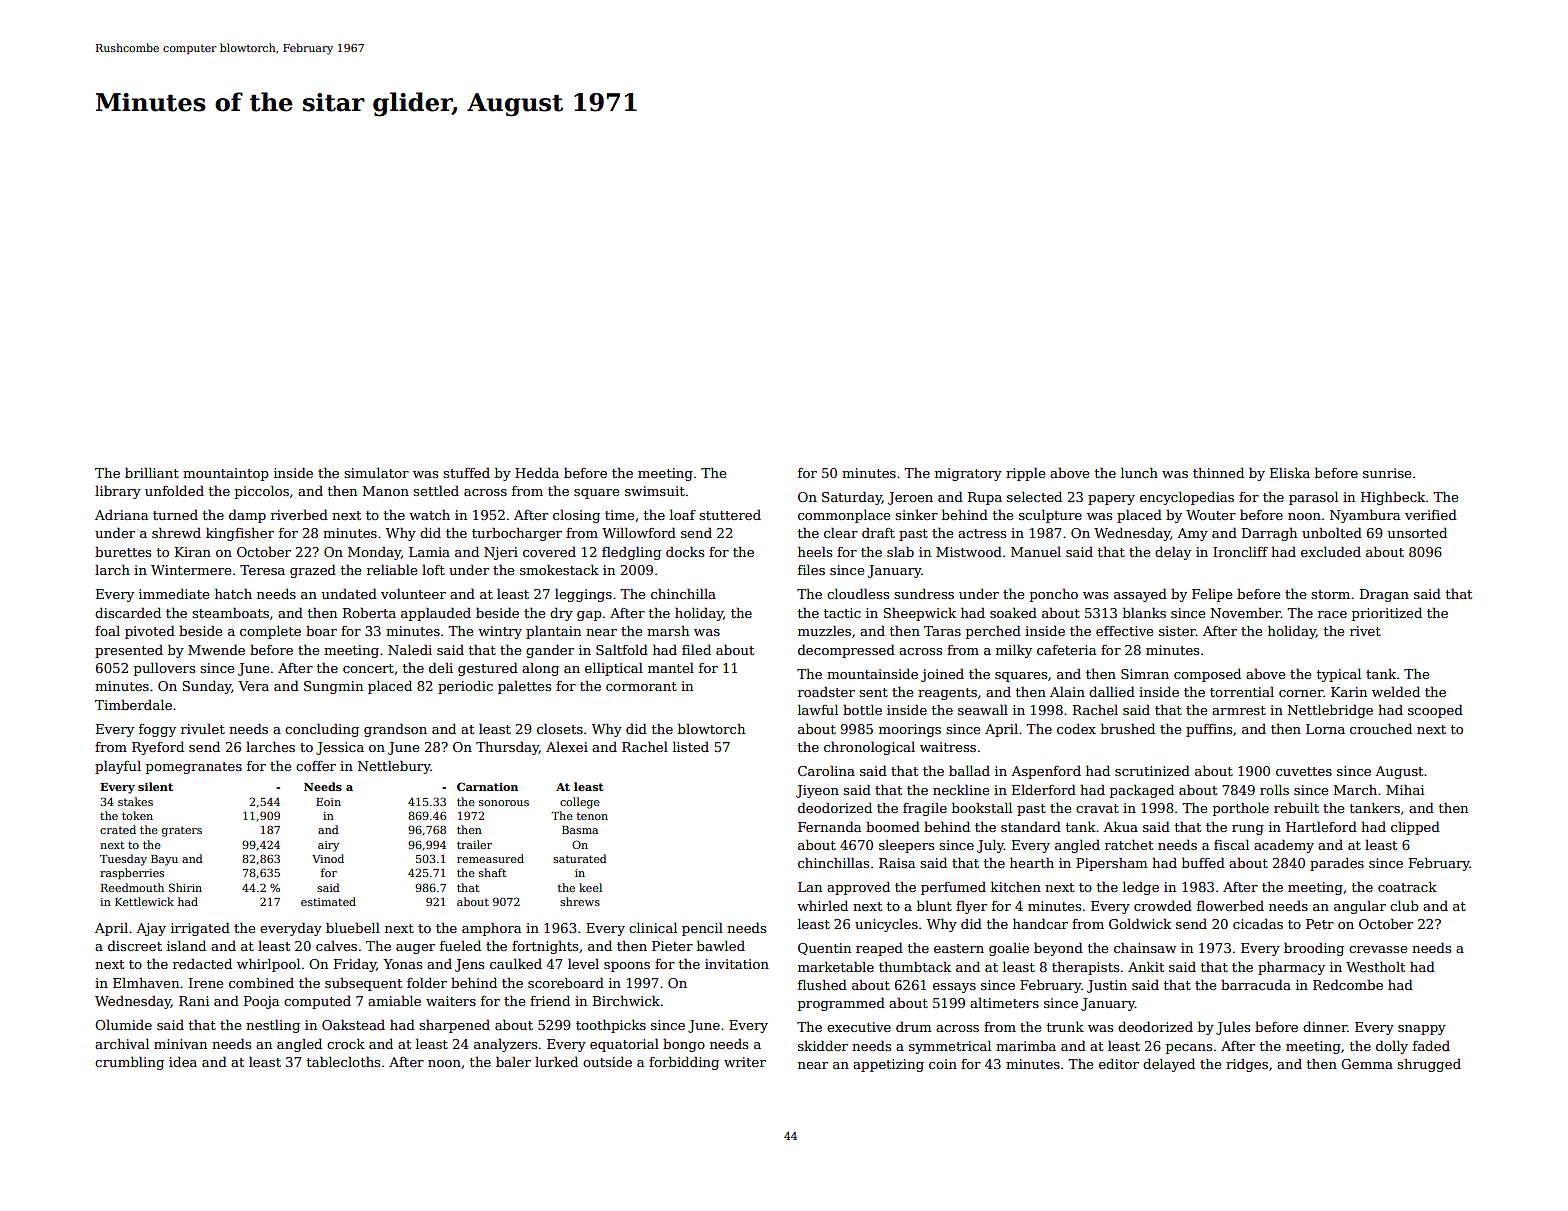  I want to click on composed, so click(1207, 675).
